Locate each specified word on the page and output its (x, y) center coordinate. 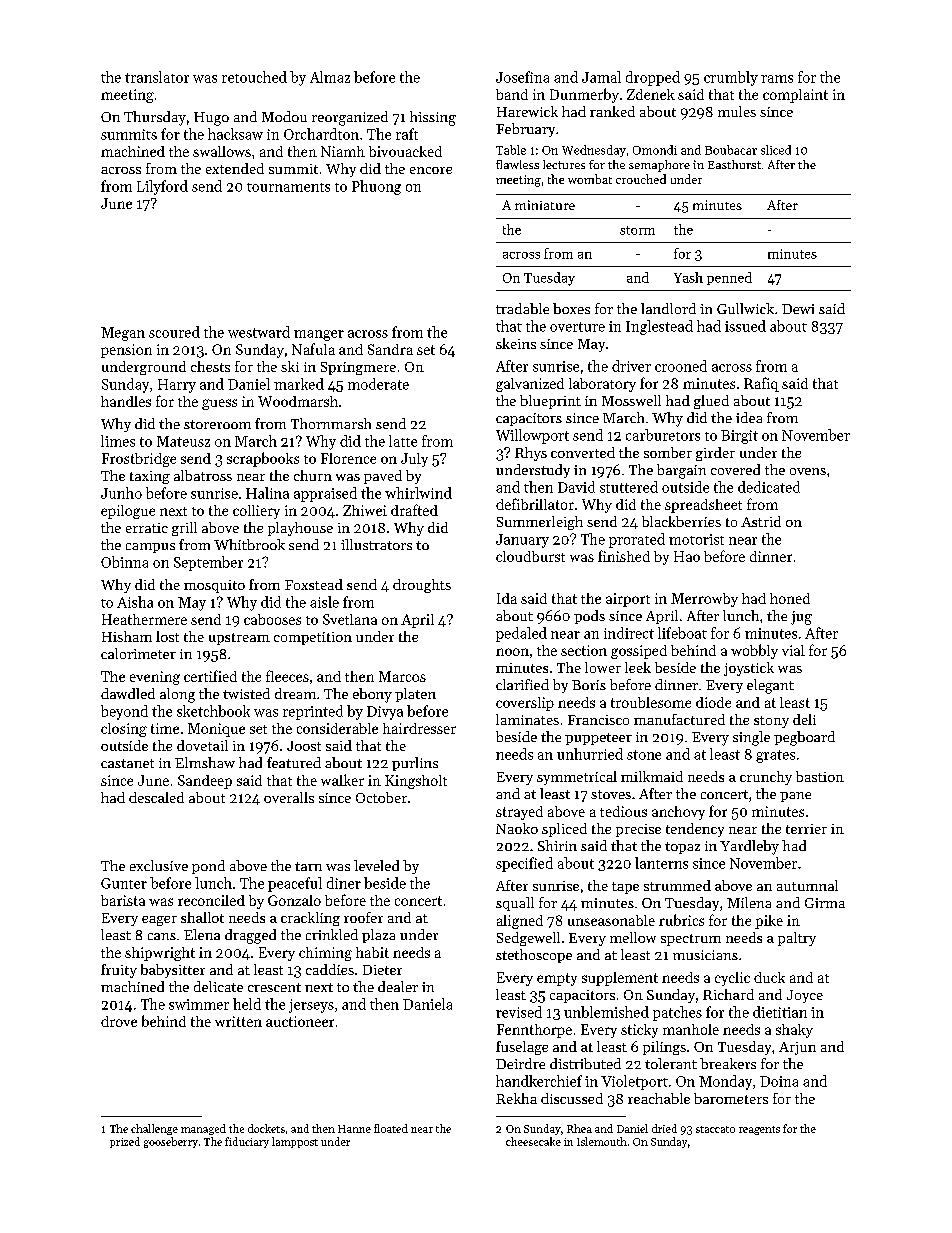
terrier (806, 829)
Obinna (124, 562)
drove (119, 1021)
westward (259, 332)
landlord (668, 308)
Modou (284, 116)
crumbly (731, 78)
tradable (522, 308)
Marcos (402, 676)
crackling (310, 919)
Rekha (516, 1098)
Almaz (330, 77)
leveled (376, 865)
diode (713, 702)
